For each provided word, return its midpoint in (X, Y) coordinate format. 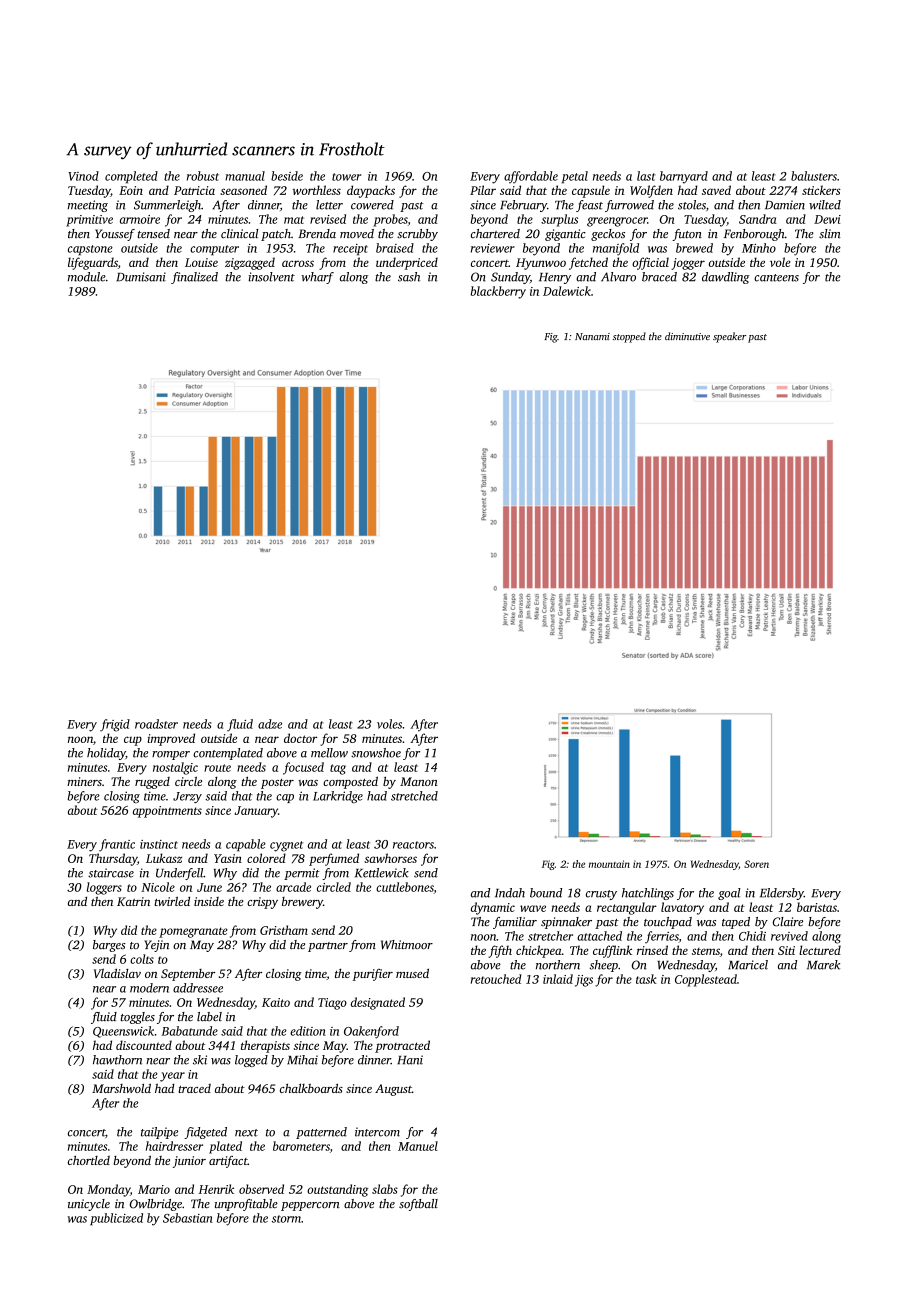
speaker (729, 337)
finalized (194, 278)
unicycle (89, 1205)
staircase (111, 873)
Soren (756, 864)
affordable (531, 177)
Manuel (418, 1146)
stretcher (550, 936)
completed (131, 177)
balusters (814, 176)
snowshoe (376, 753)
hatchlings (648, 894)
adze (270, 724)
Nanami (592, 336)
